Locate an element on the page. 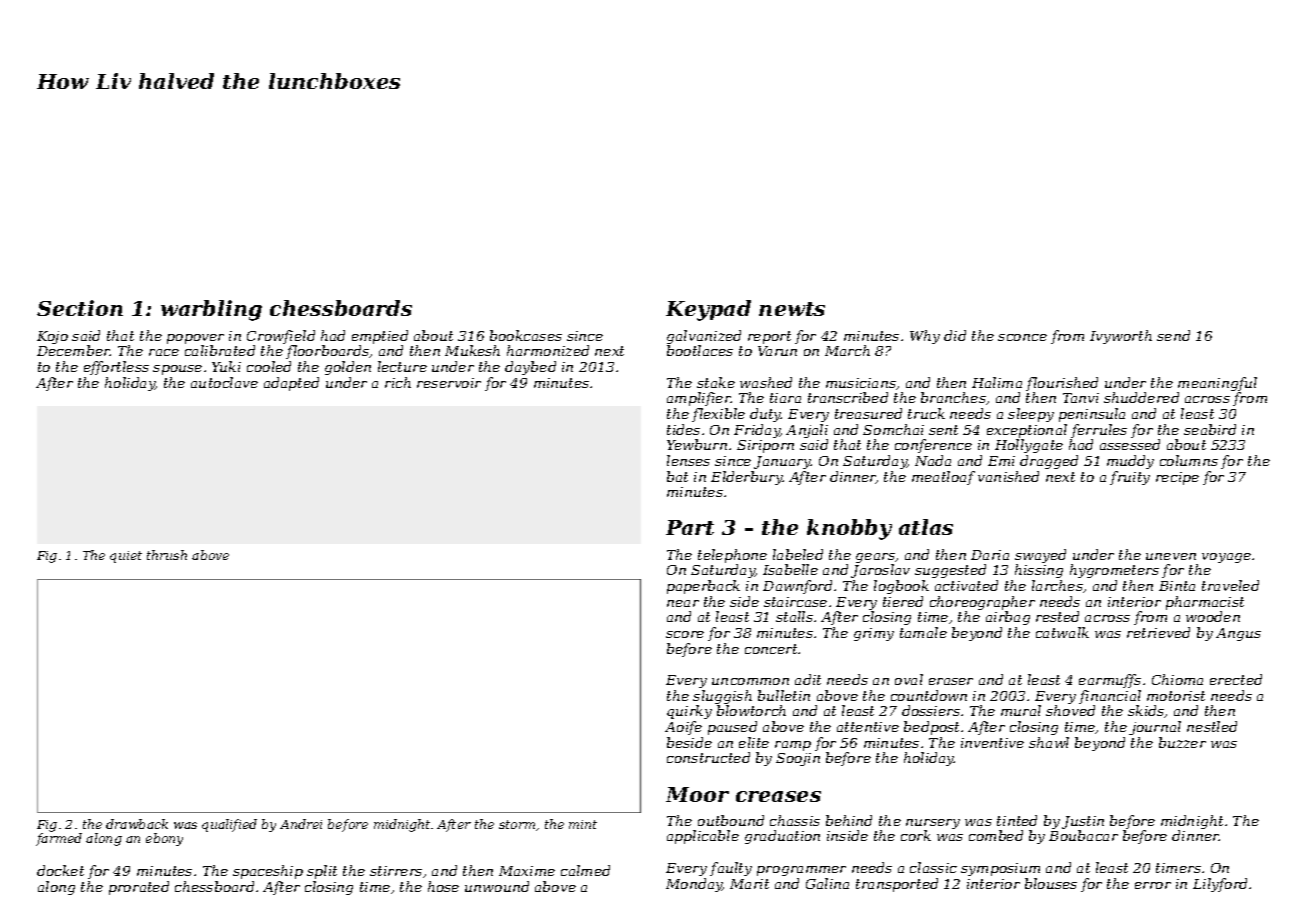 The image size is (1308, 924). atlas is located at coordinates (926, 527).
